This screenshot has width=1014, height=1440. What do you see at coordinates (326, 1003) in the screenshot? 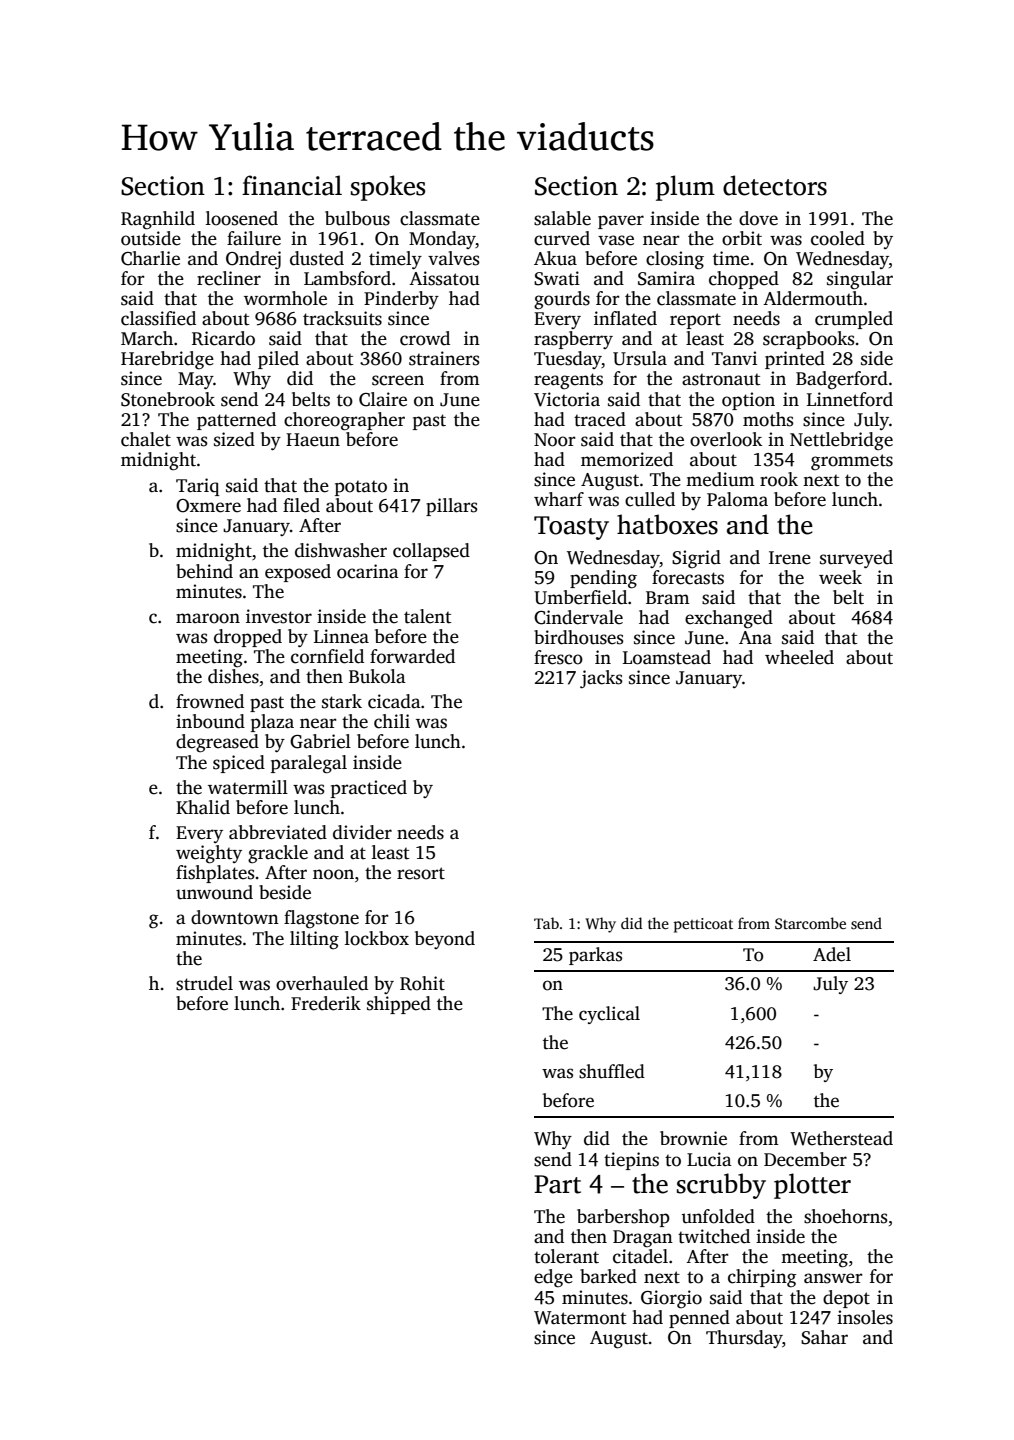
I see `Frederik` at bounding box center [326, 1003].
